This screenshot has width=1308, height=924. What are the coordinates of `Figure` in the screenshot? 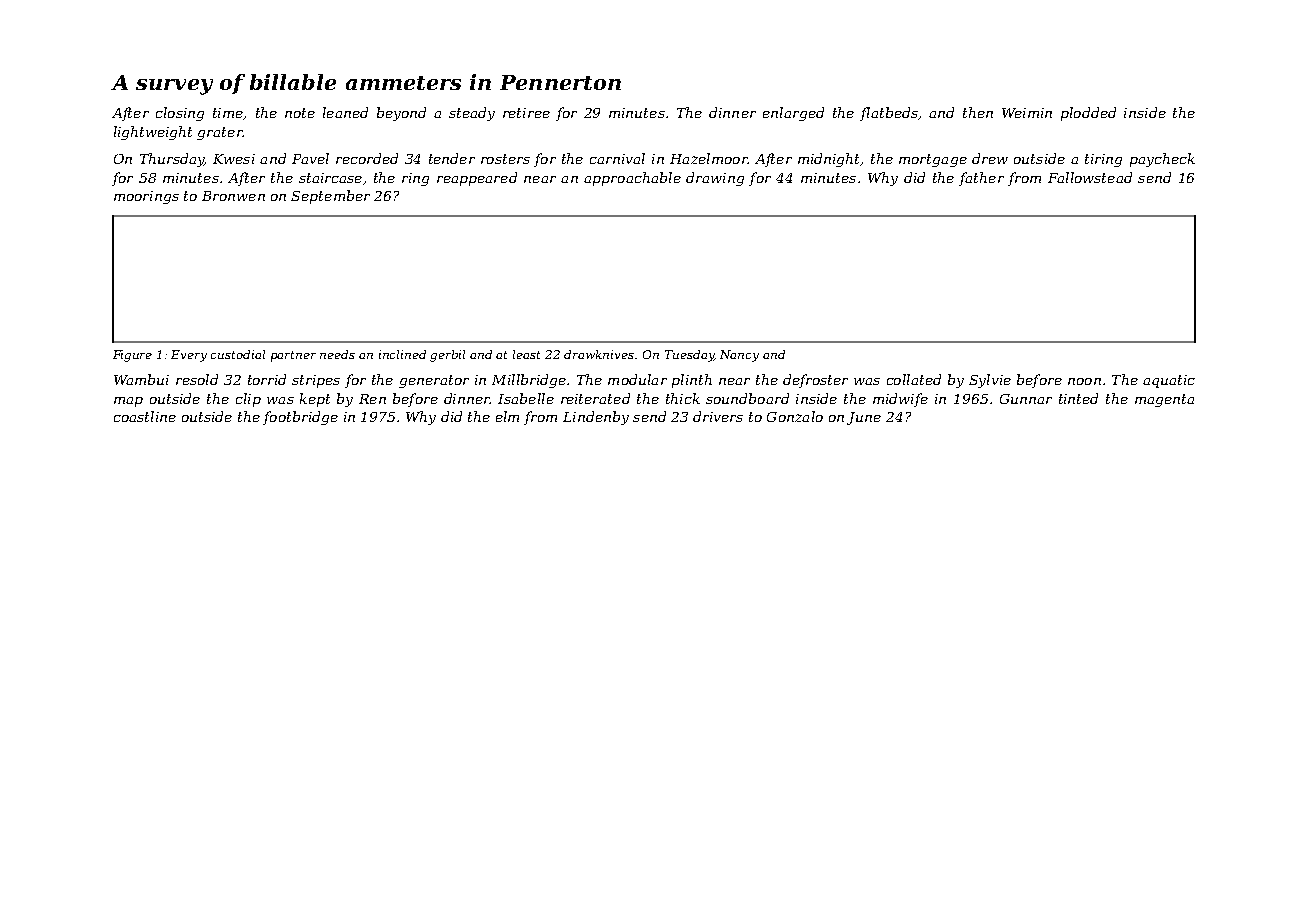 It's located at (132, 356).
